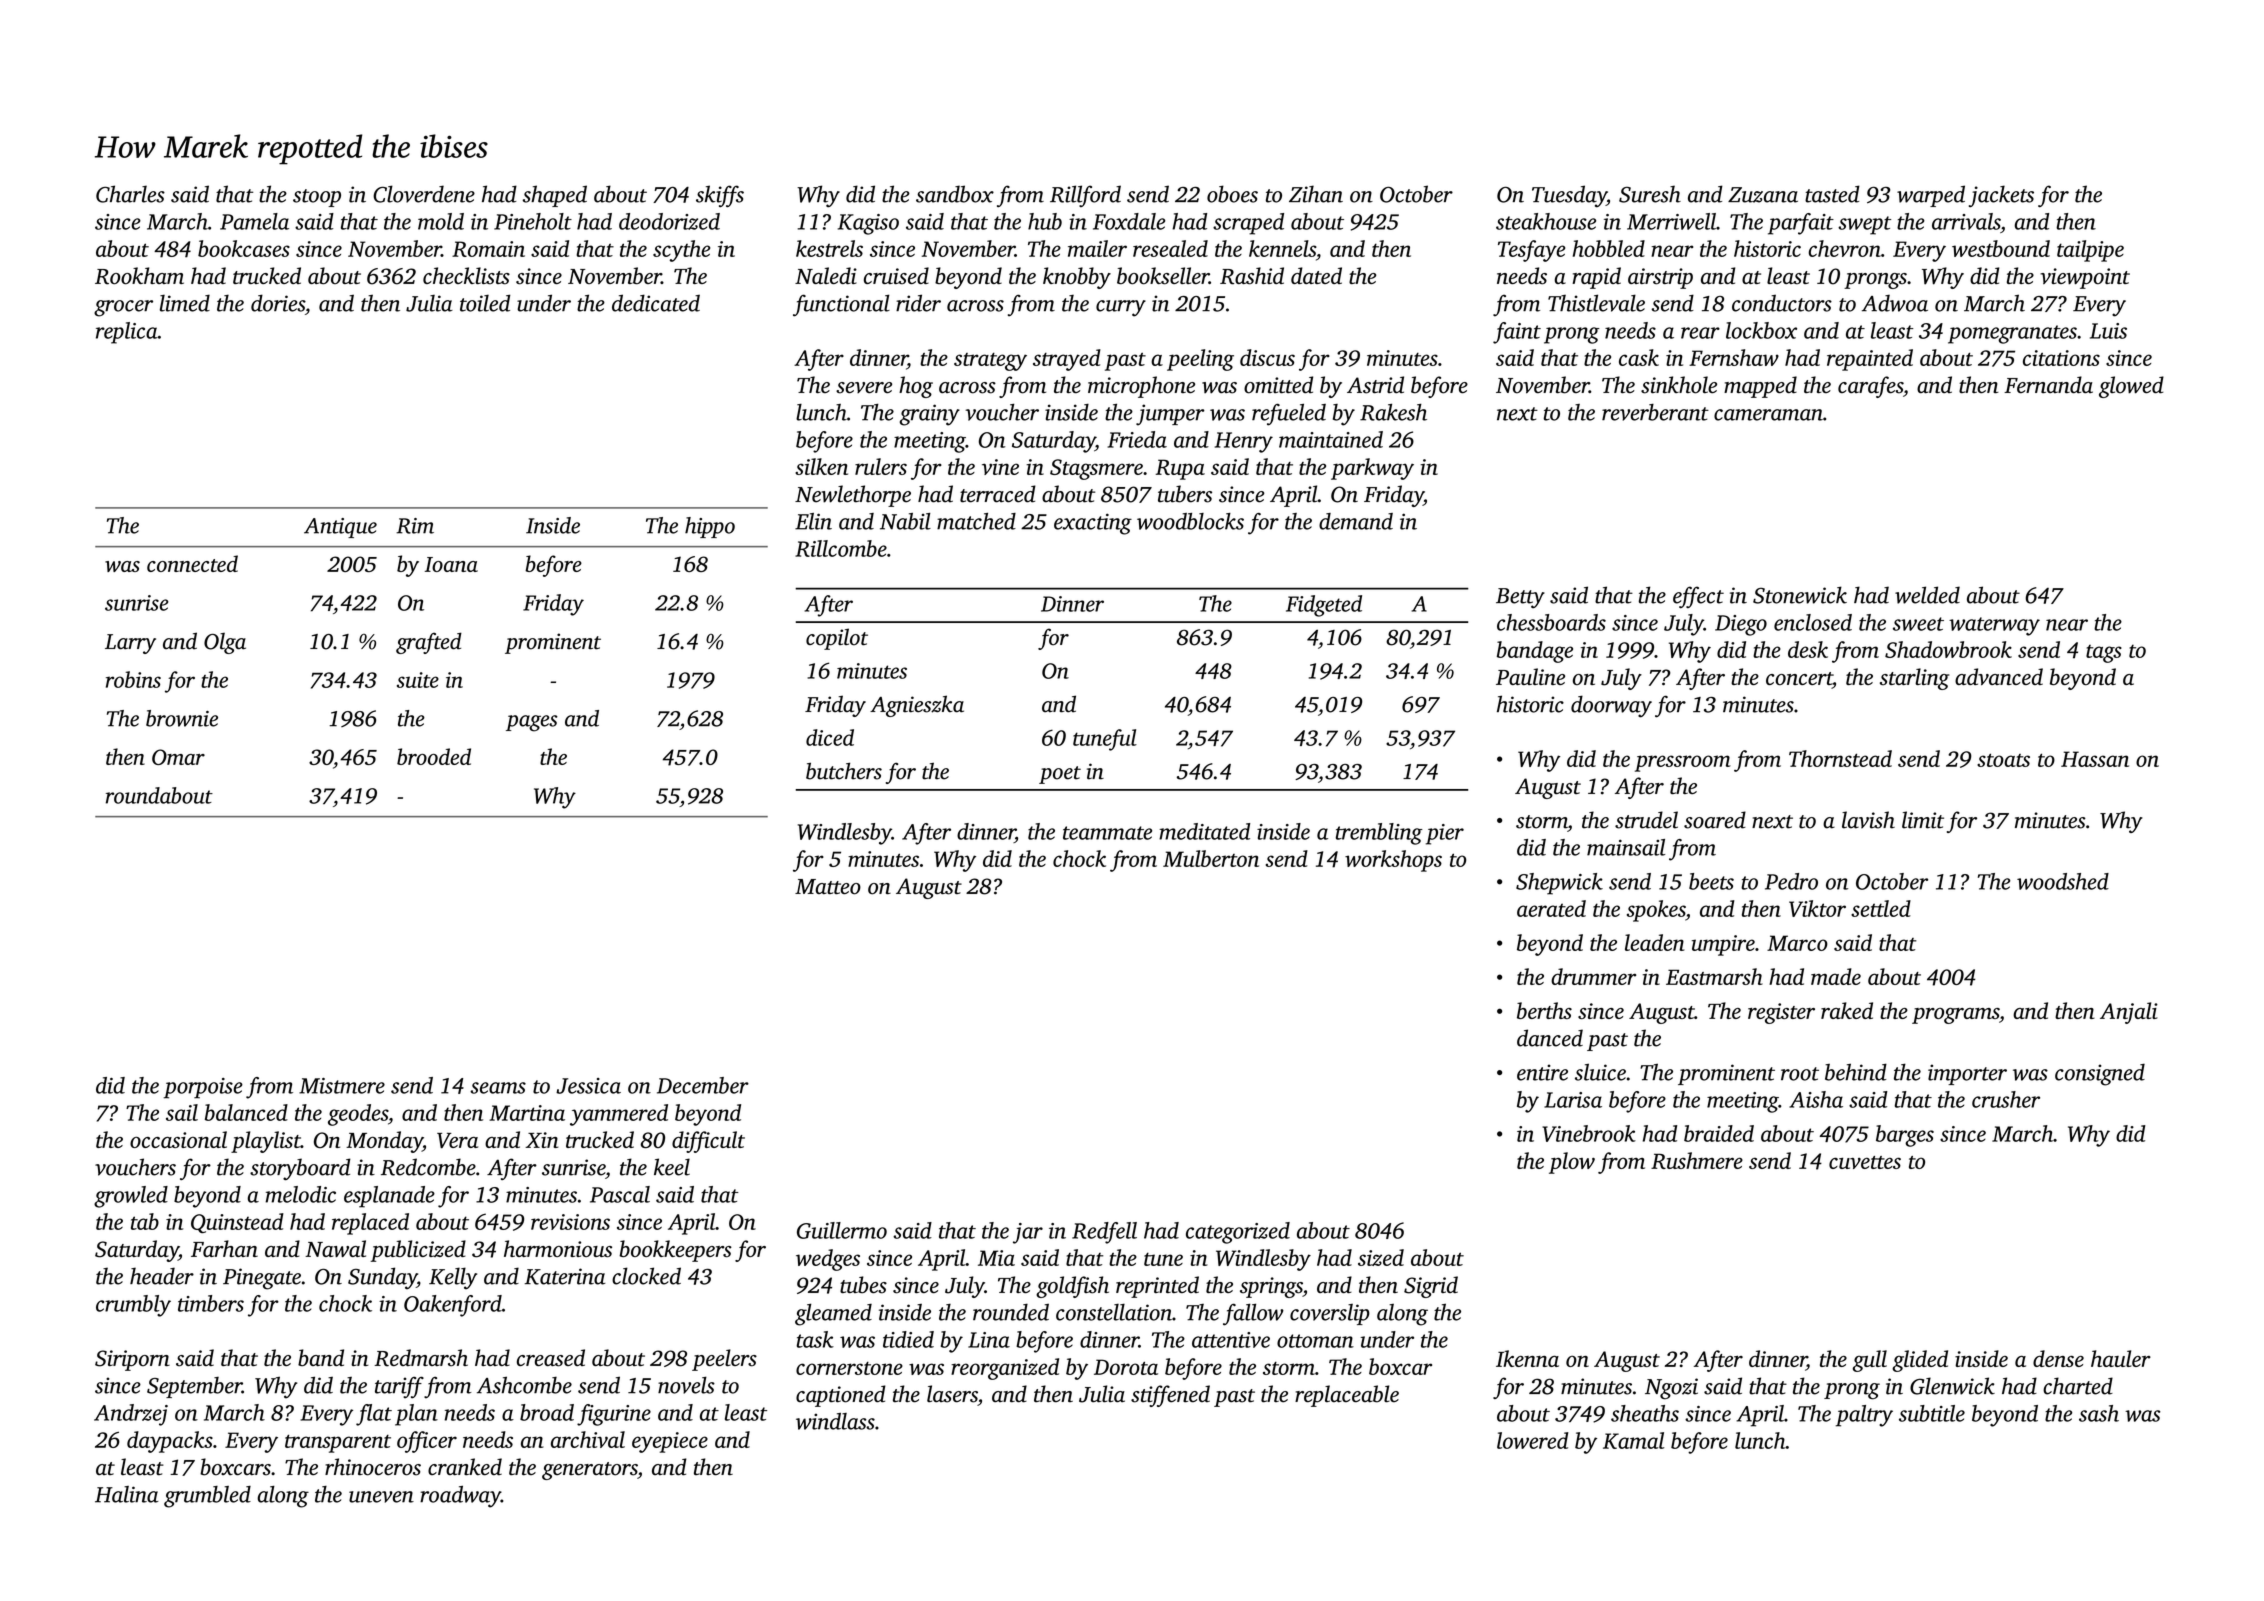  Describe the element at coordinates (1533, 1440) in the screenshot. I see `lowered` at that location.
